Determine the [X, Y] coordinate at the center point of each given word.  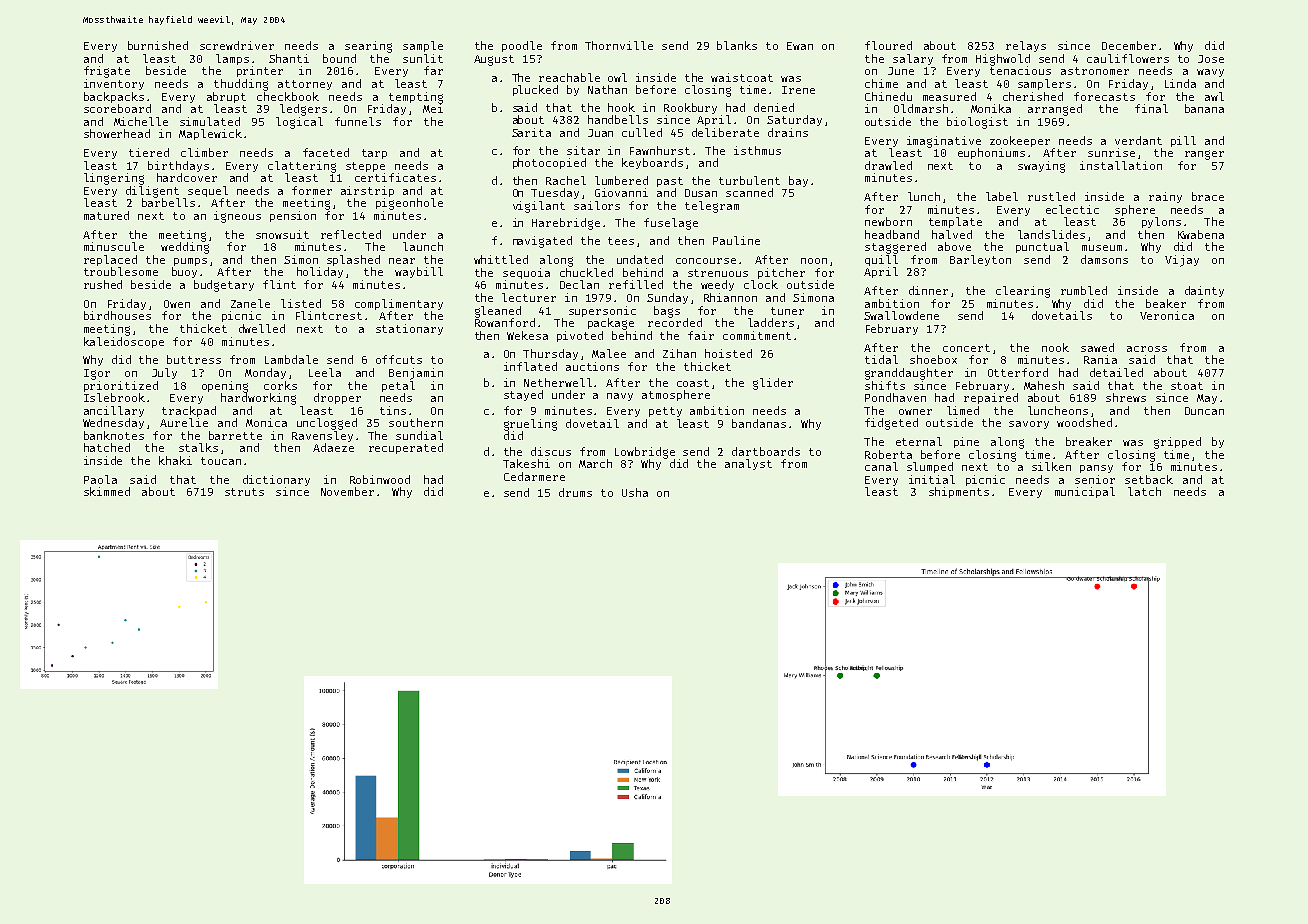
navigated [542, 242]
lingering [114, 179]
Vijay [1182, 261]
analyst [748, 464]
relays [1026, 46]
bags [667, 312]
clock [761, 284]
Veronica [1167, 315]
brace [1208, 196]
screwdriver [237, 45]
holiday [320, 272]
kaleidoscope [124, 342]
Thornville [619, 45]
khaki [175, 460]
